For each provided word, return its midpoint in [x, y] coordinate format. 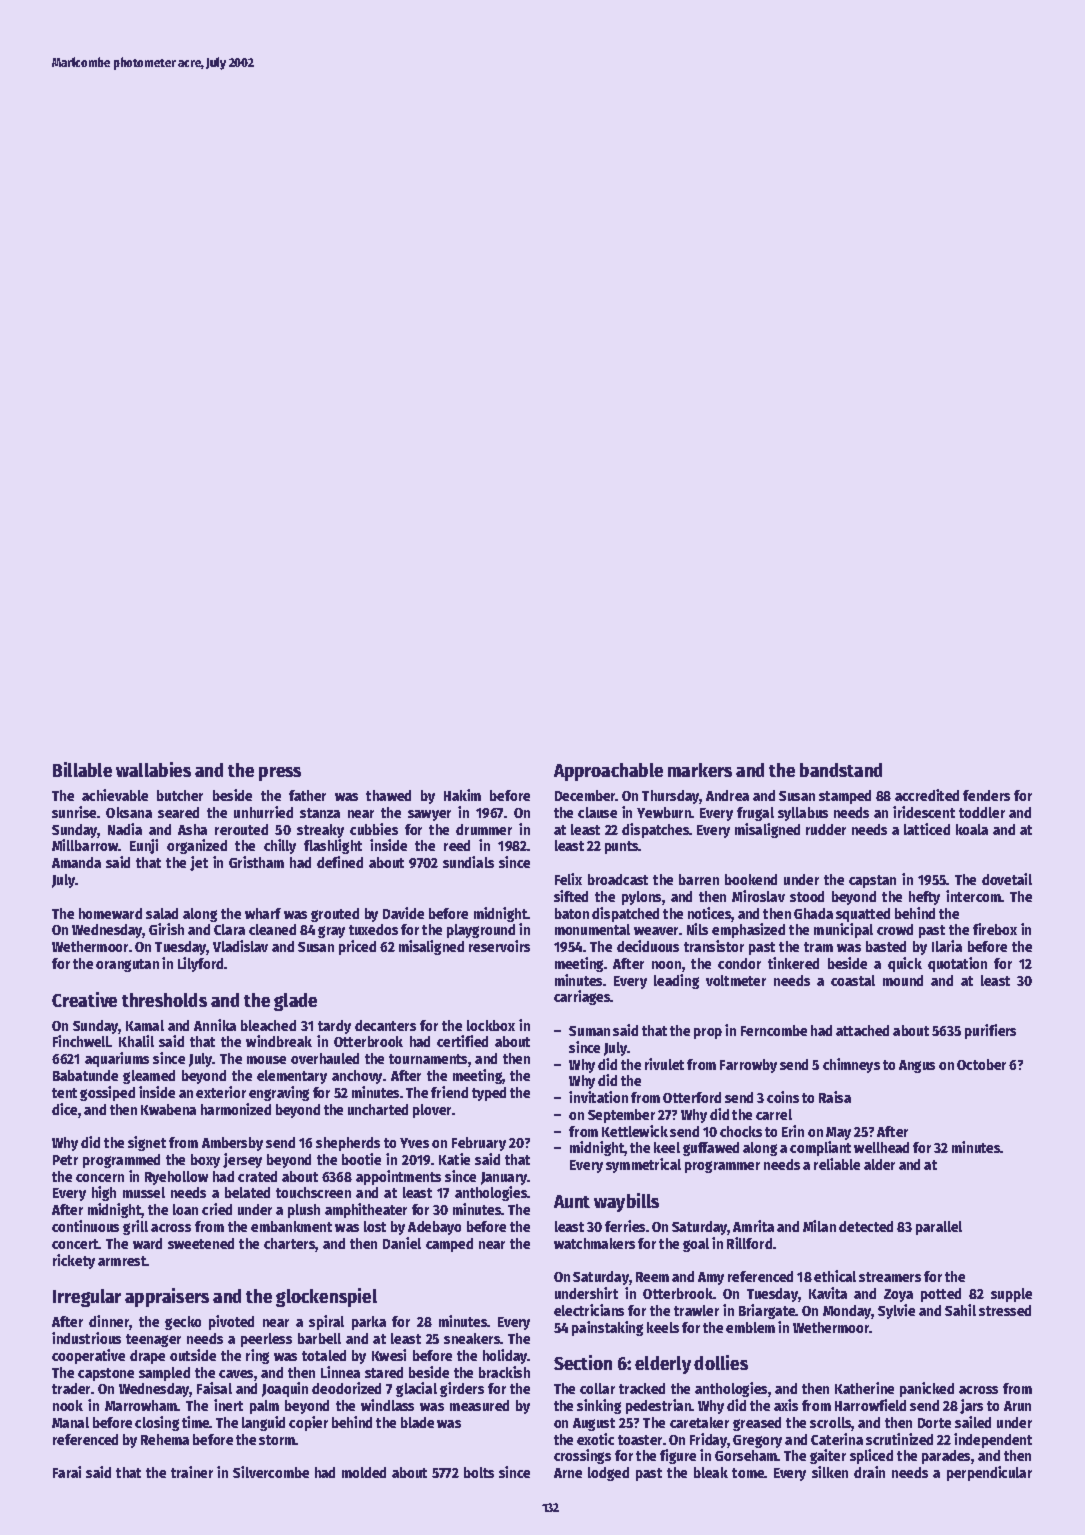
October [981, 1064]
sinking [599, 1406]
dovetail [1007, 879]
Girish [166, 929]
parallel [939, 1228]
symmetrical [643, 1165]
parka [369, 1323]
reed [457, 845]
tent [64, 1093]
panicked [927, 1389]
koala [972, 829]
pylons [641, 898]
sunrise [74, 812]
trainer [192, 1472]
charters [290, 1245]
